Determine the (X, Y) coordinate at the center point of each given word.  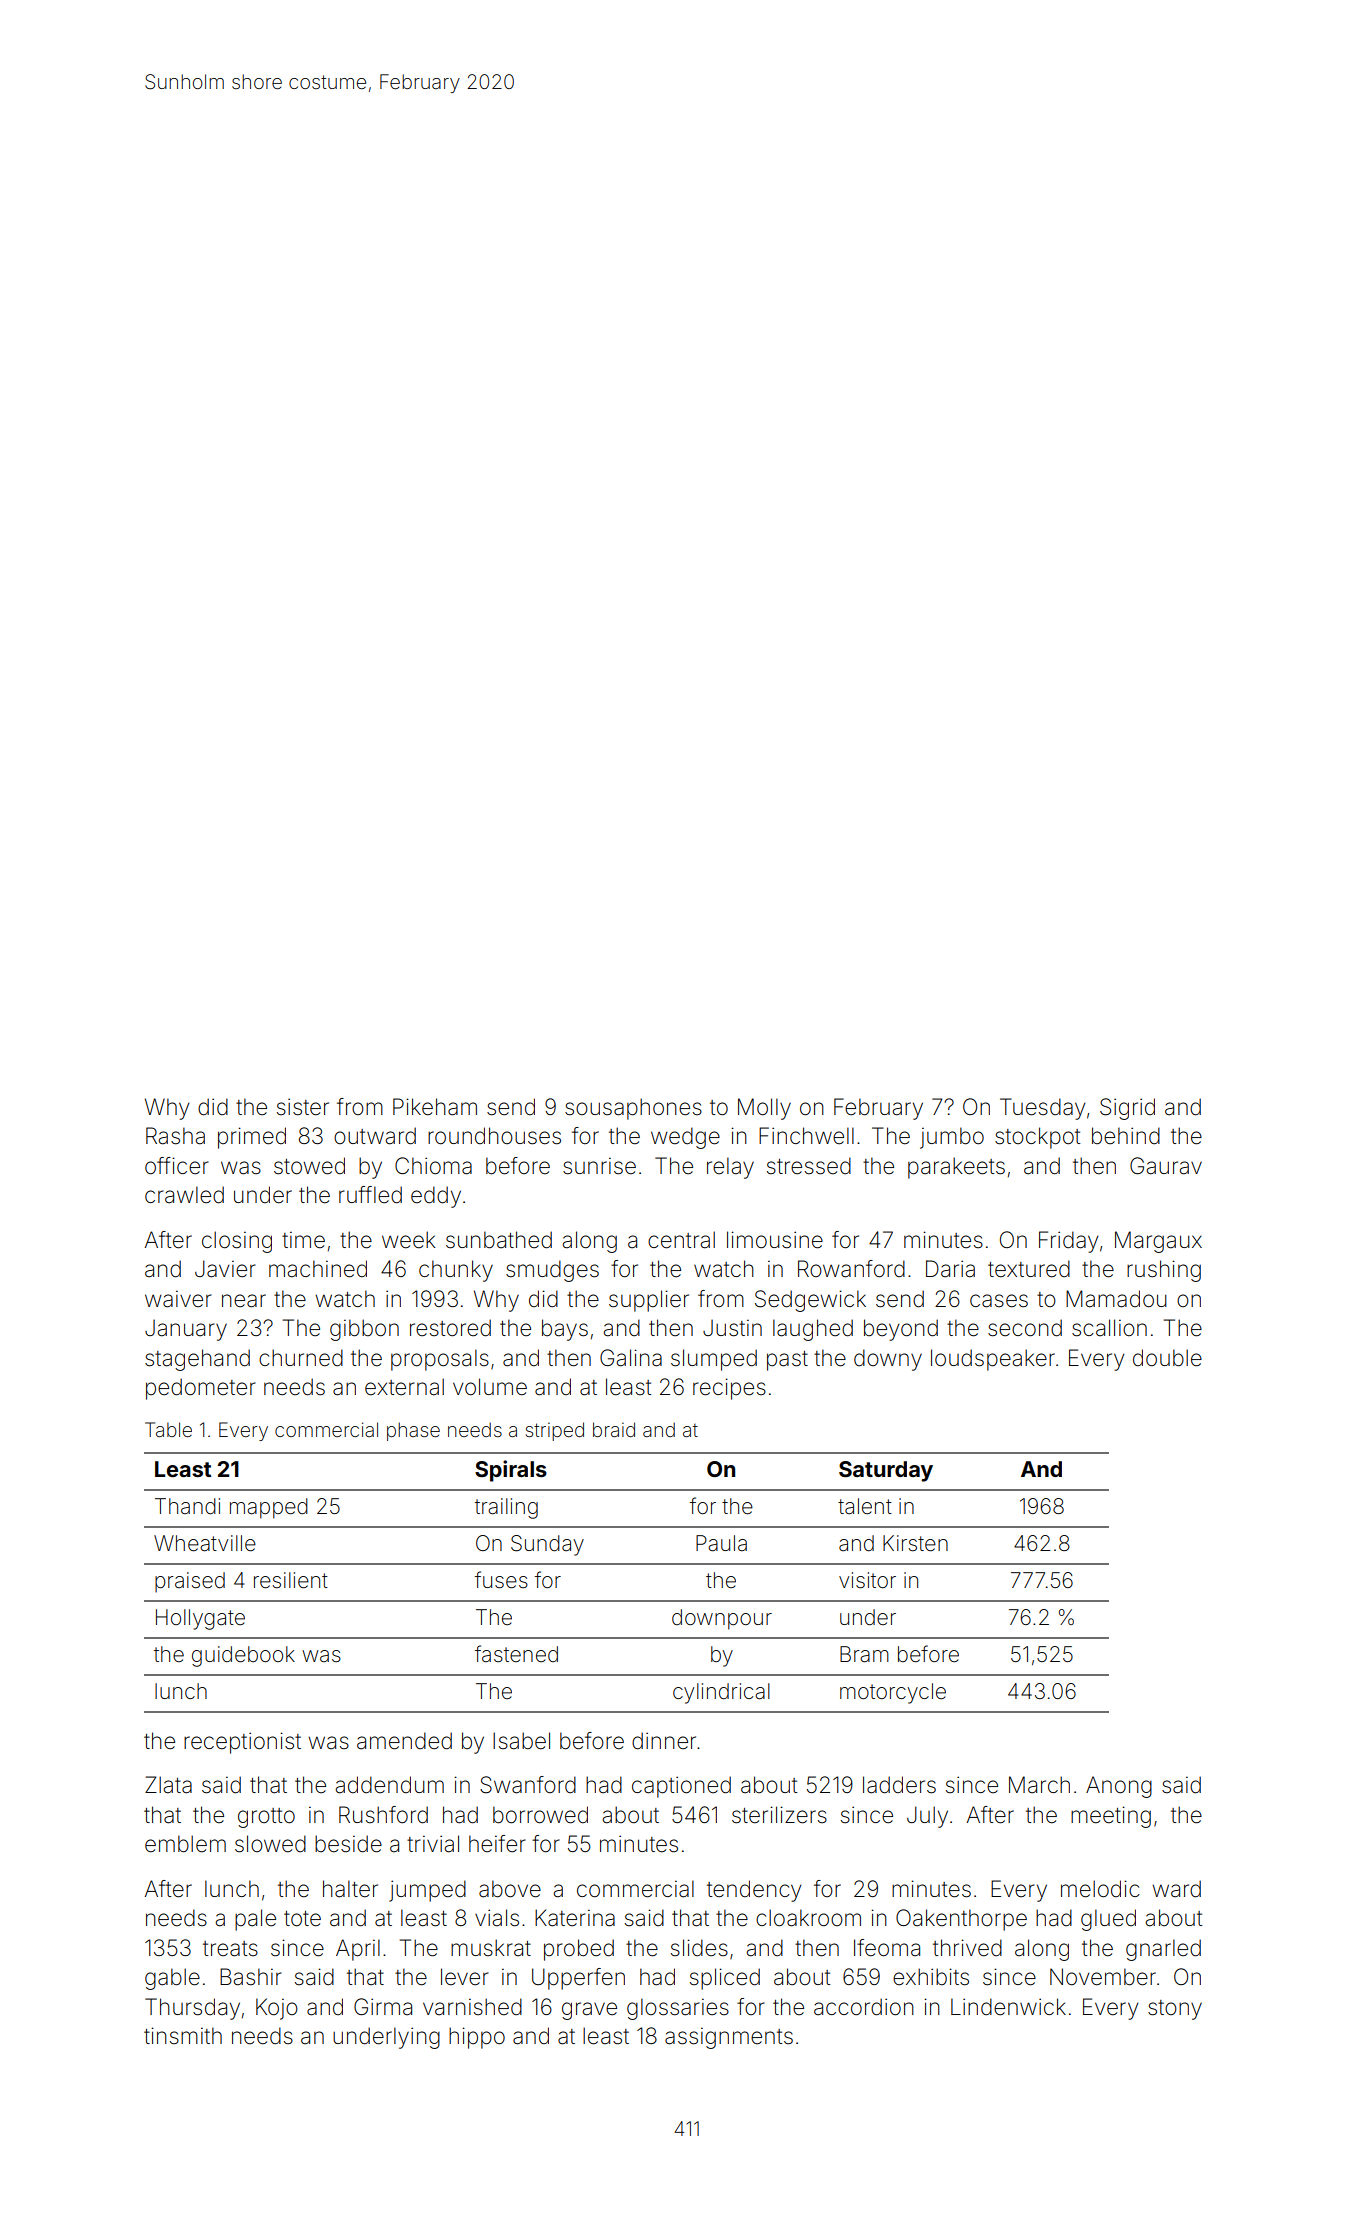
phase (413, 1431)
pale (255, 1920)
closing (237, 1242)
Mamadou (1116, 1299)
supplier (649, 1301)
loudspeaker (993, 1360)
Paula (721, 1543)
